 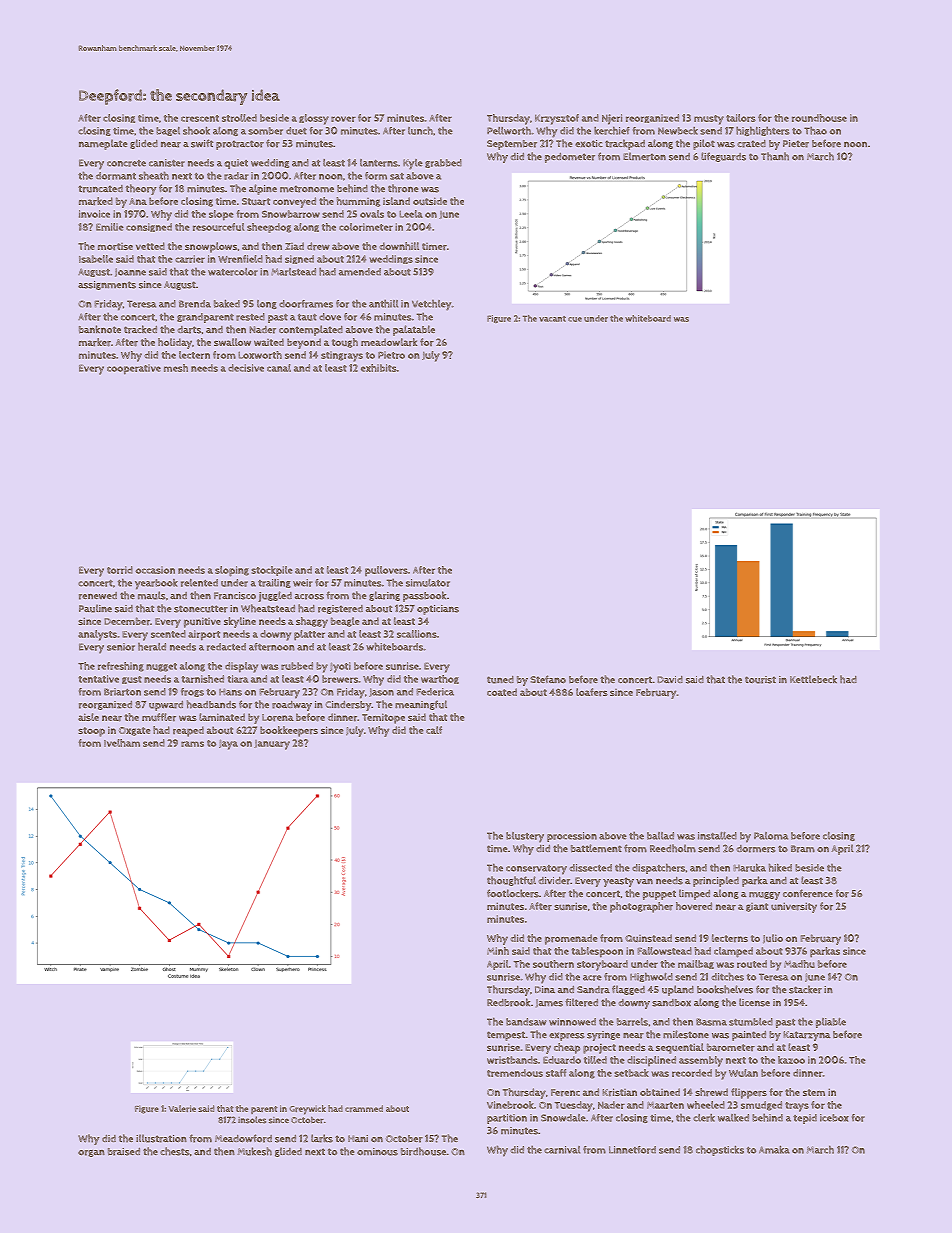 What do you see at coordinates (557, 119) in the screenshot?
I see `Krzysztof` at bounding box center [557, 119].
